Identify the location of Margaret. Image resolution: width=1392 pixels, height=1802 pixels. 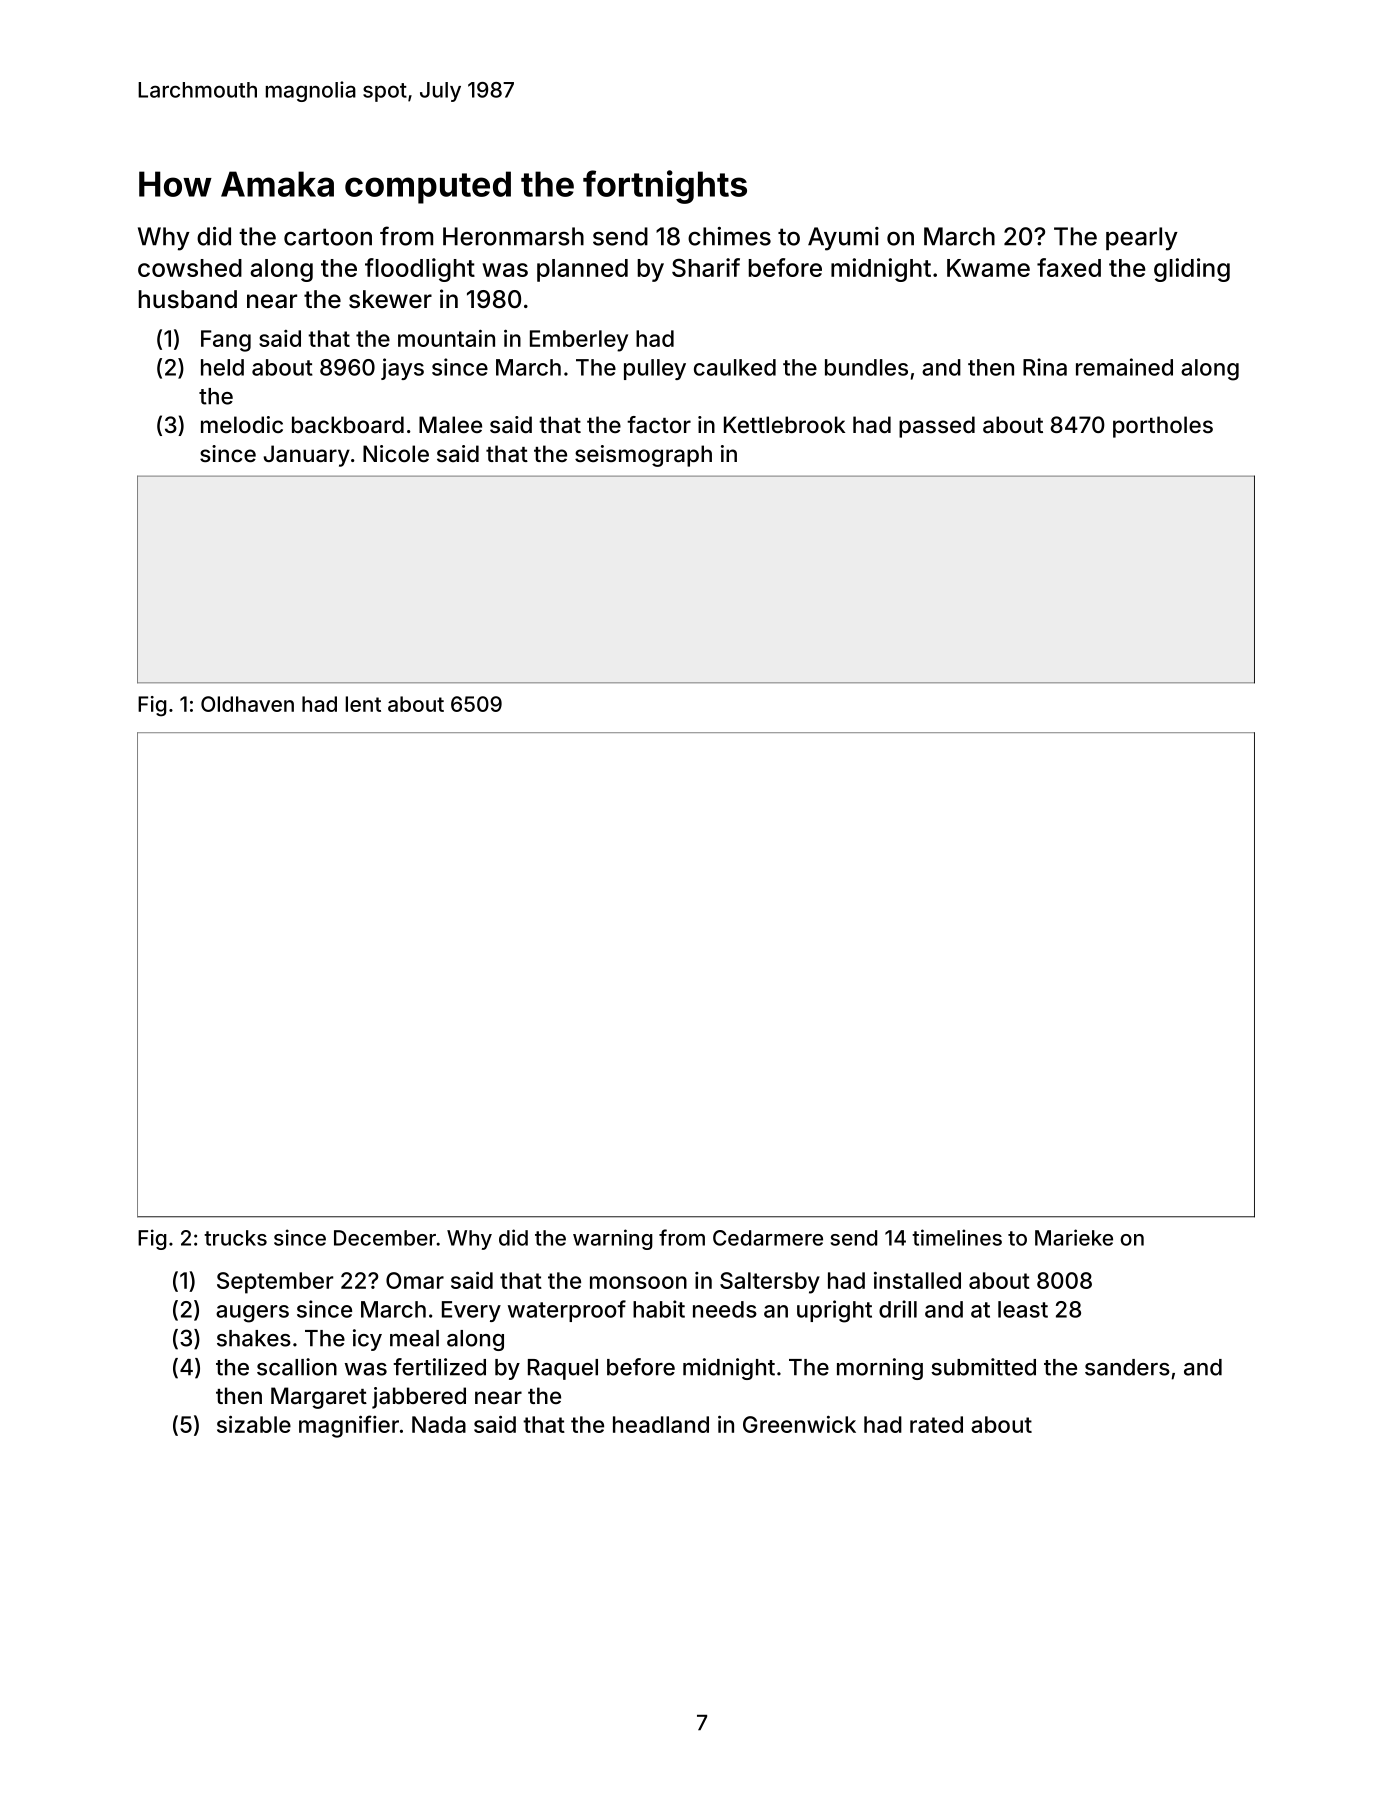
(319, 1398).
